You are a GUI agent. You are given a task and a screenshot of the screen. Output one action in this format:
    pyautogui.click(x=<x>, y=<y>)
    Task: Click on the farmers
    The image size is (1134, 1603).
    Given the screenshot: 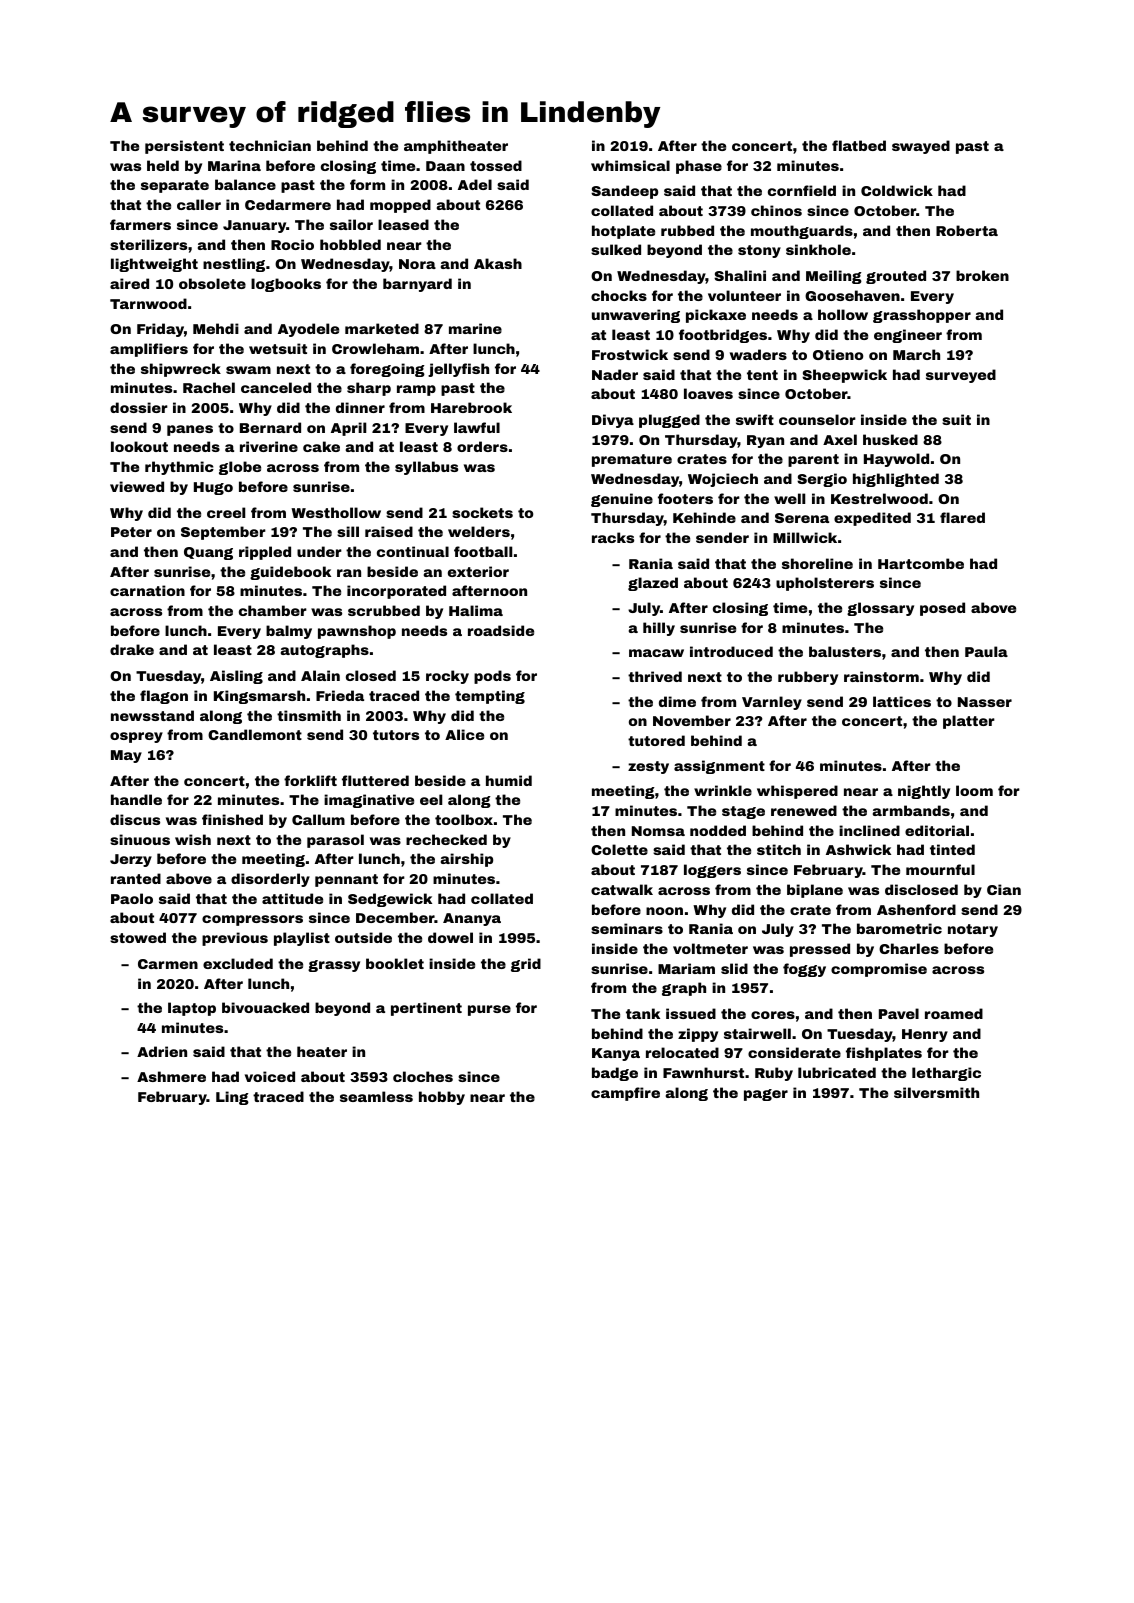 What is the action you would take?
    pyautogui.click(x=140, y=224)
